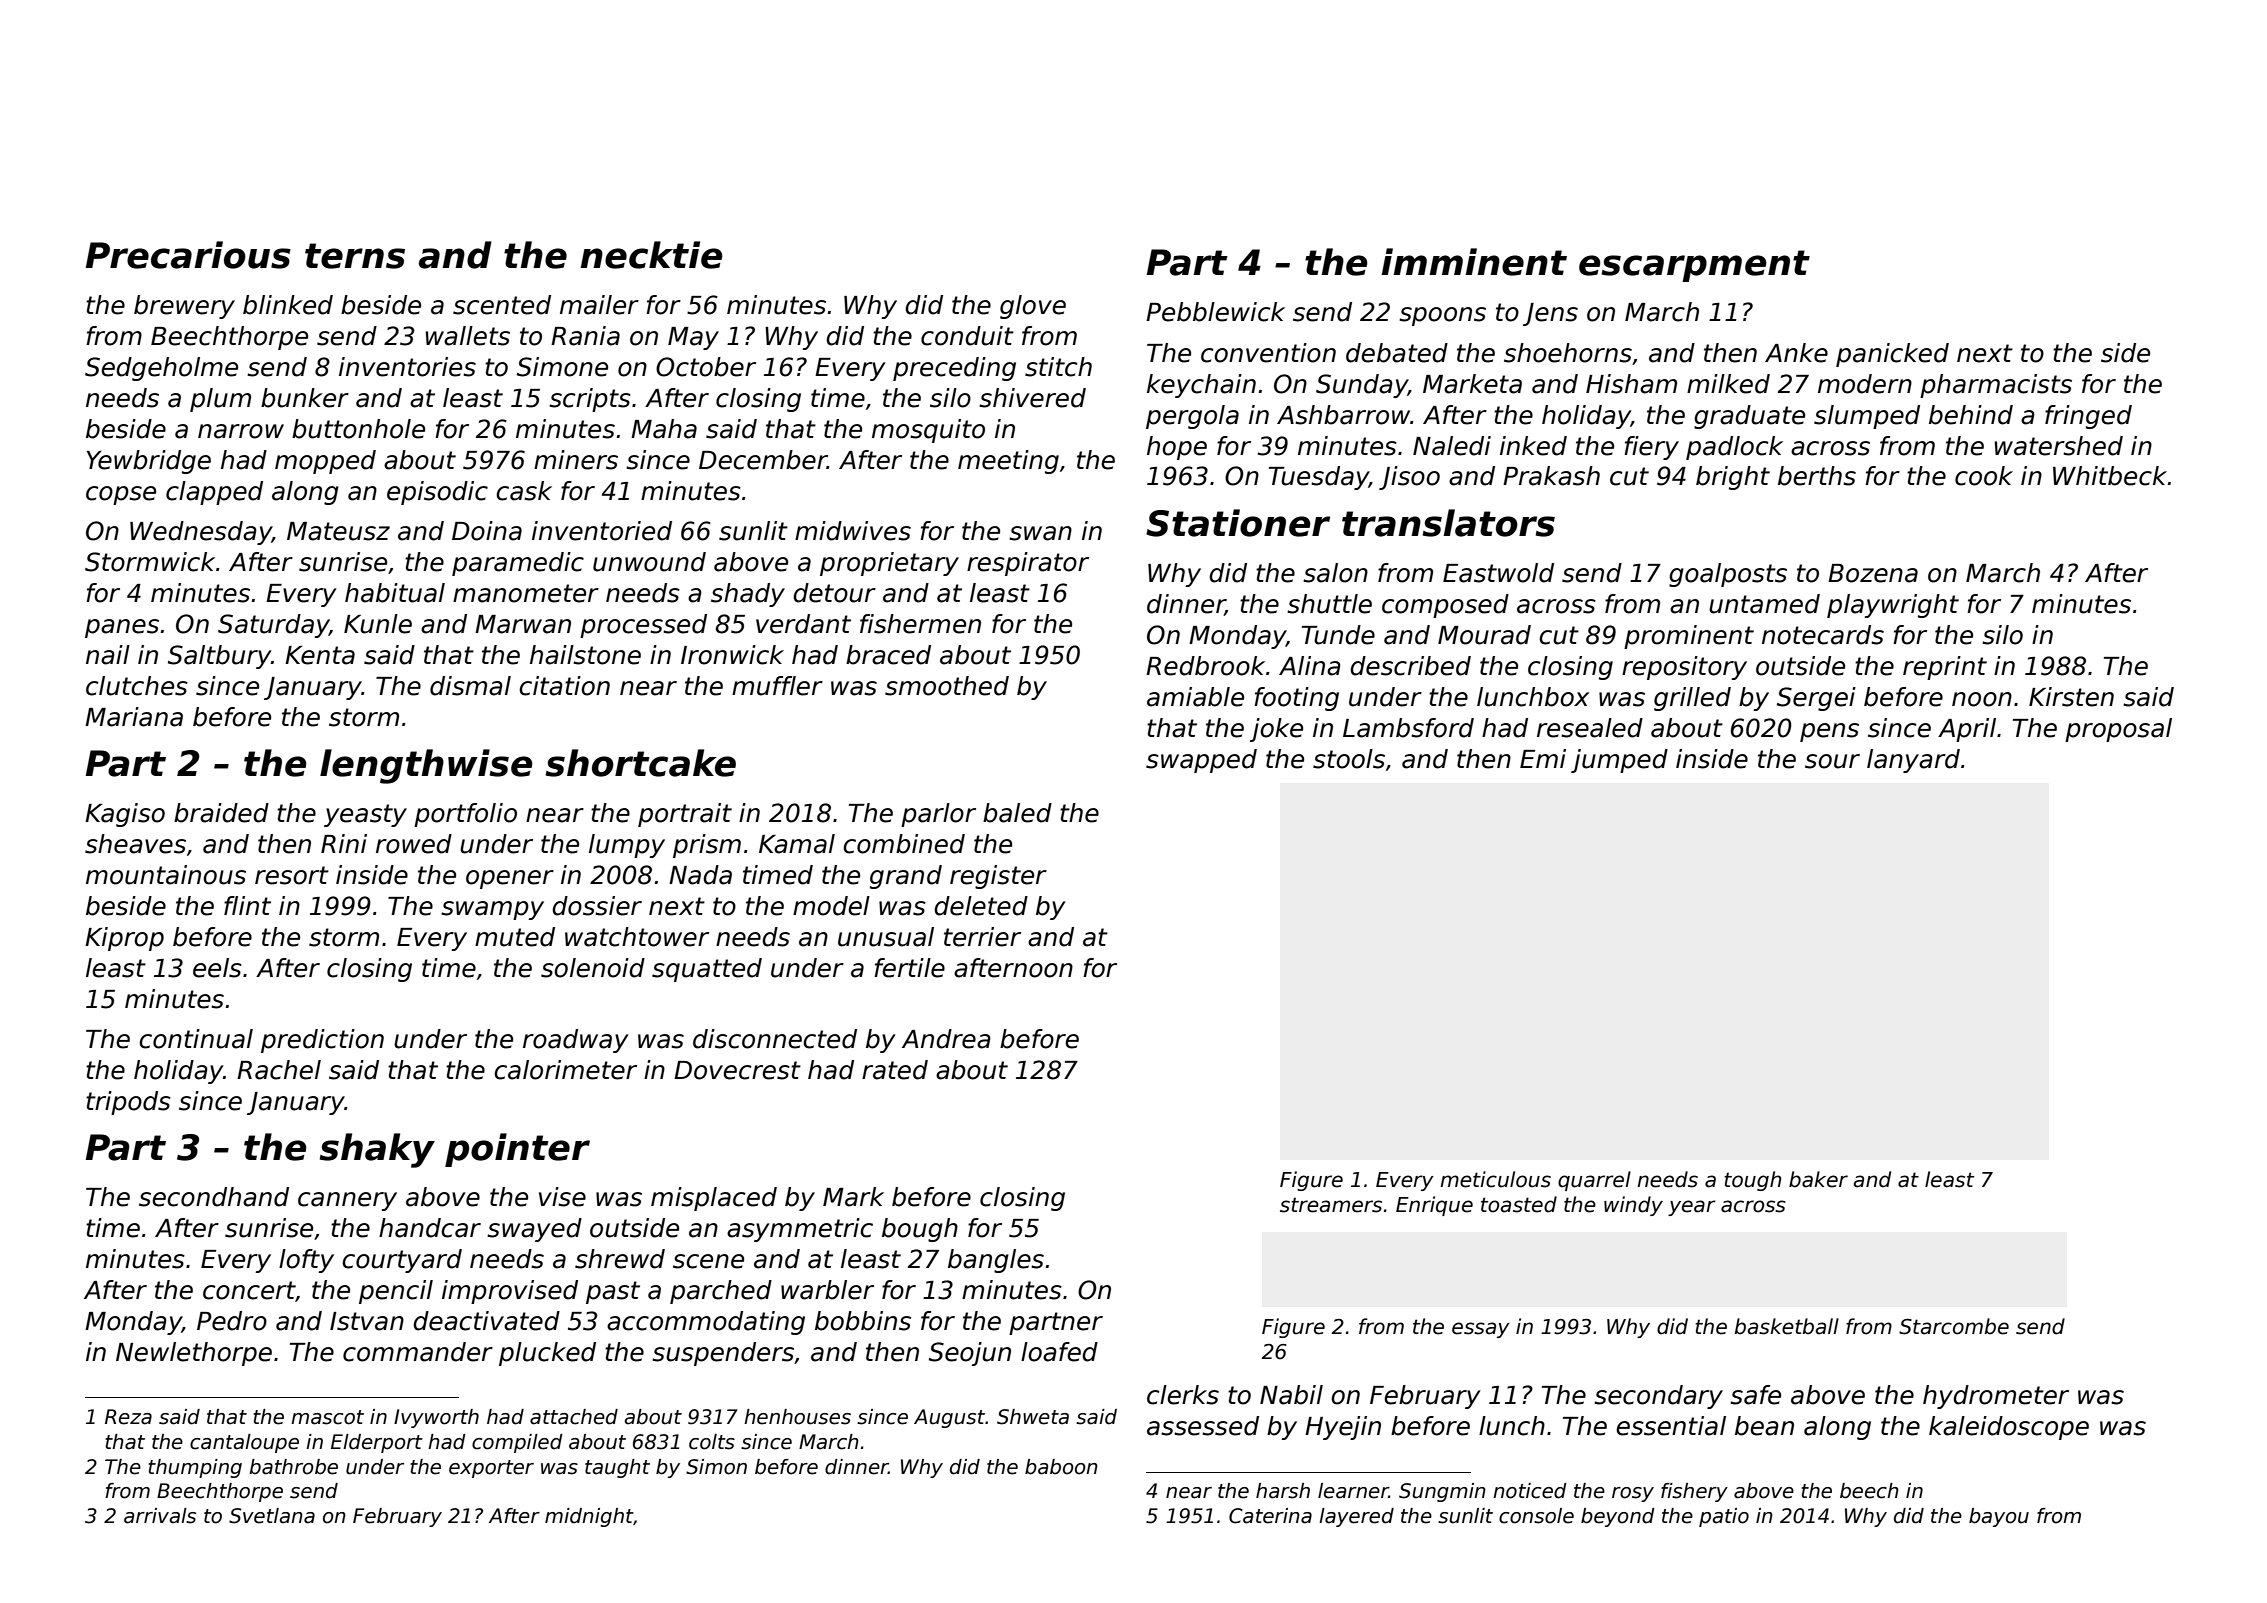 This screenshot has height=1603, width=2267. I want to click on attached, so click(574, 1417).
